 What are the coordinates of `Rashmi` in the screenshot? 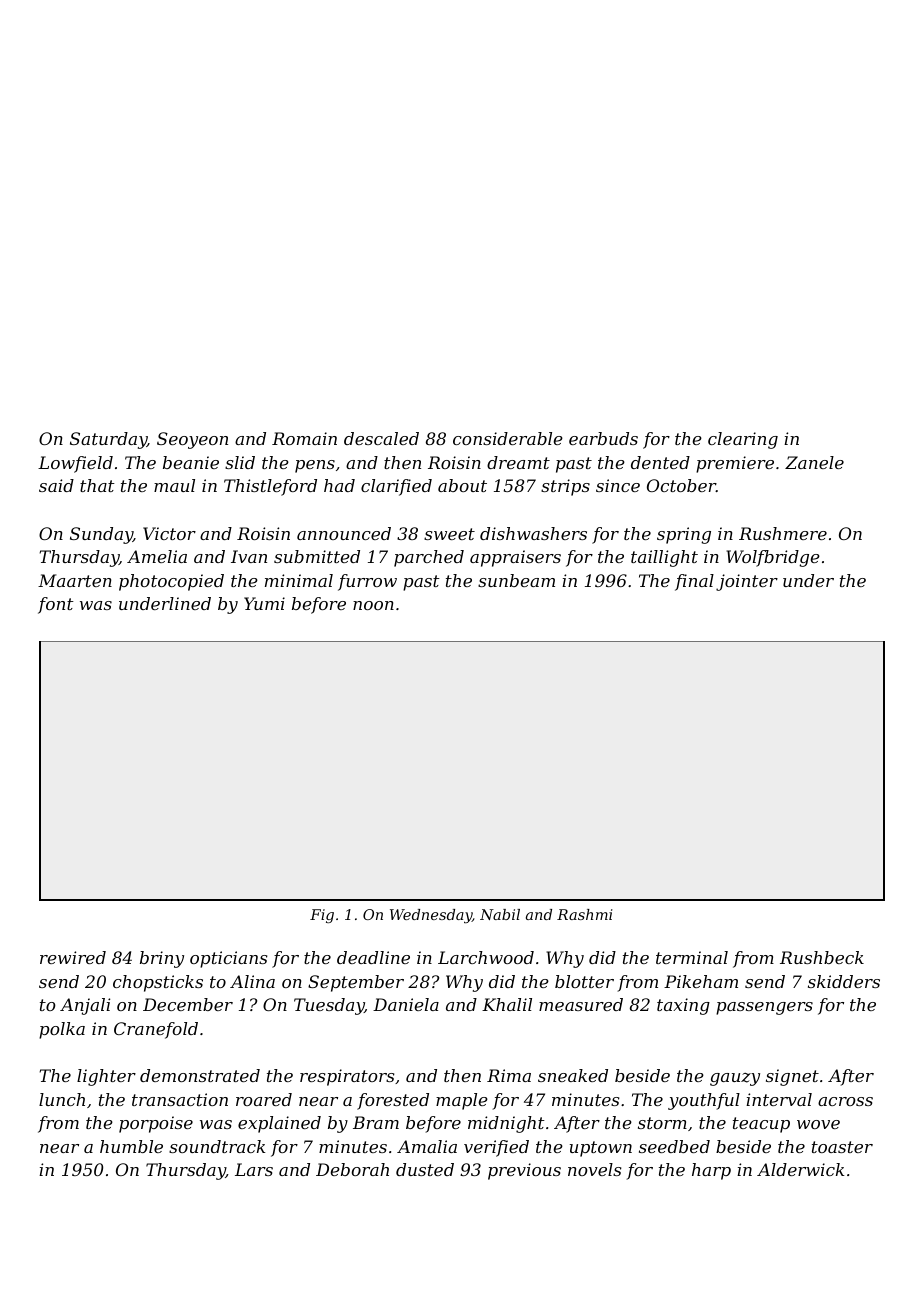 It's located at (585, 914).
